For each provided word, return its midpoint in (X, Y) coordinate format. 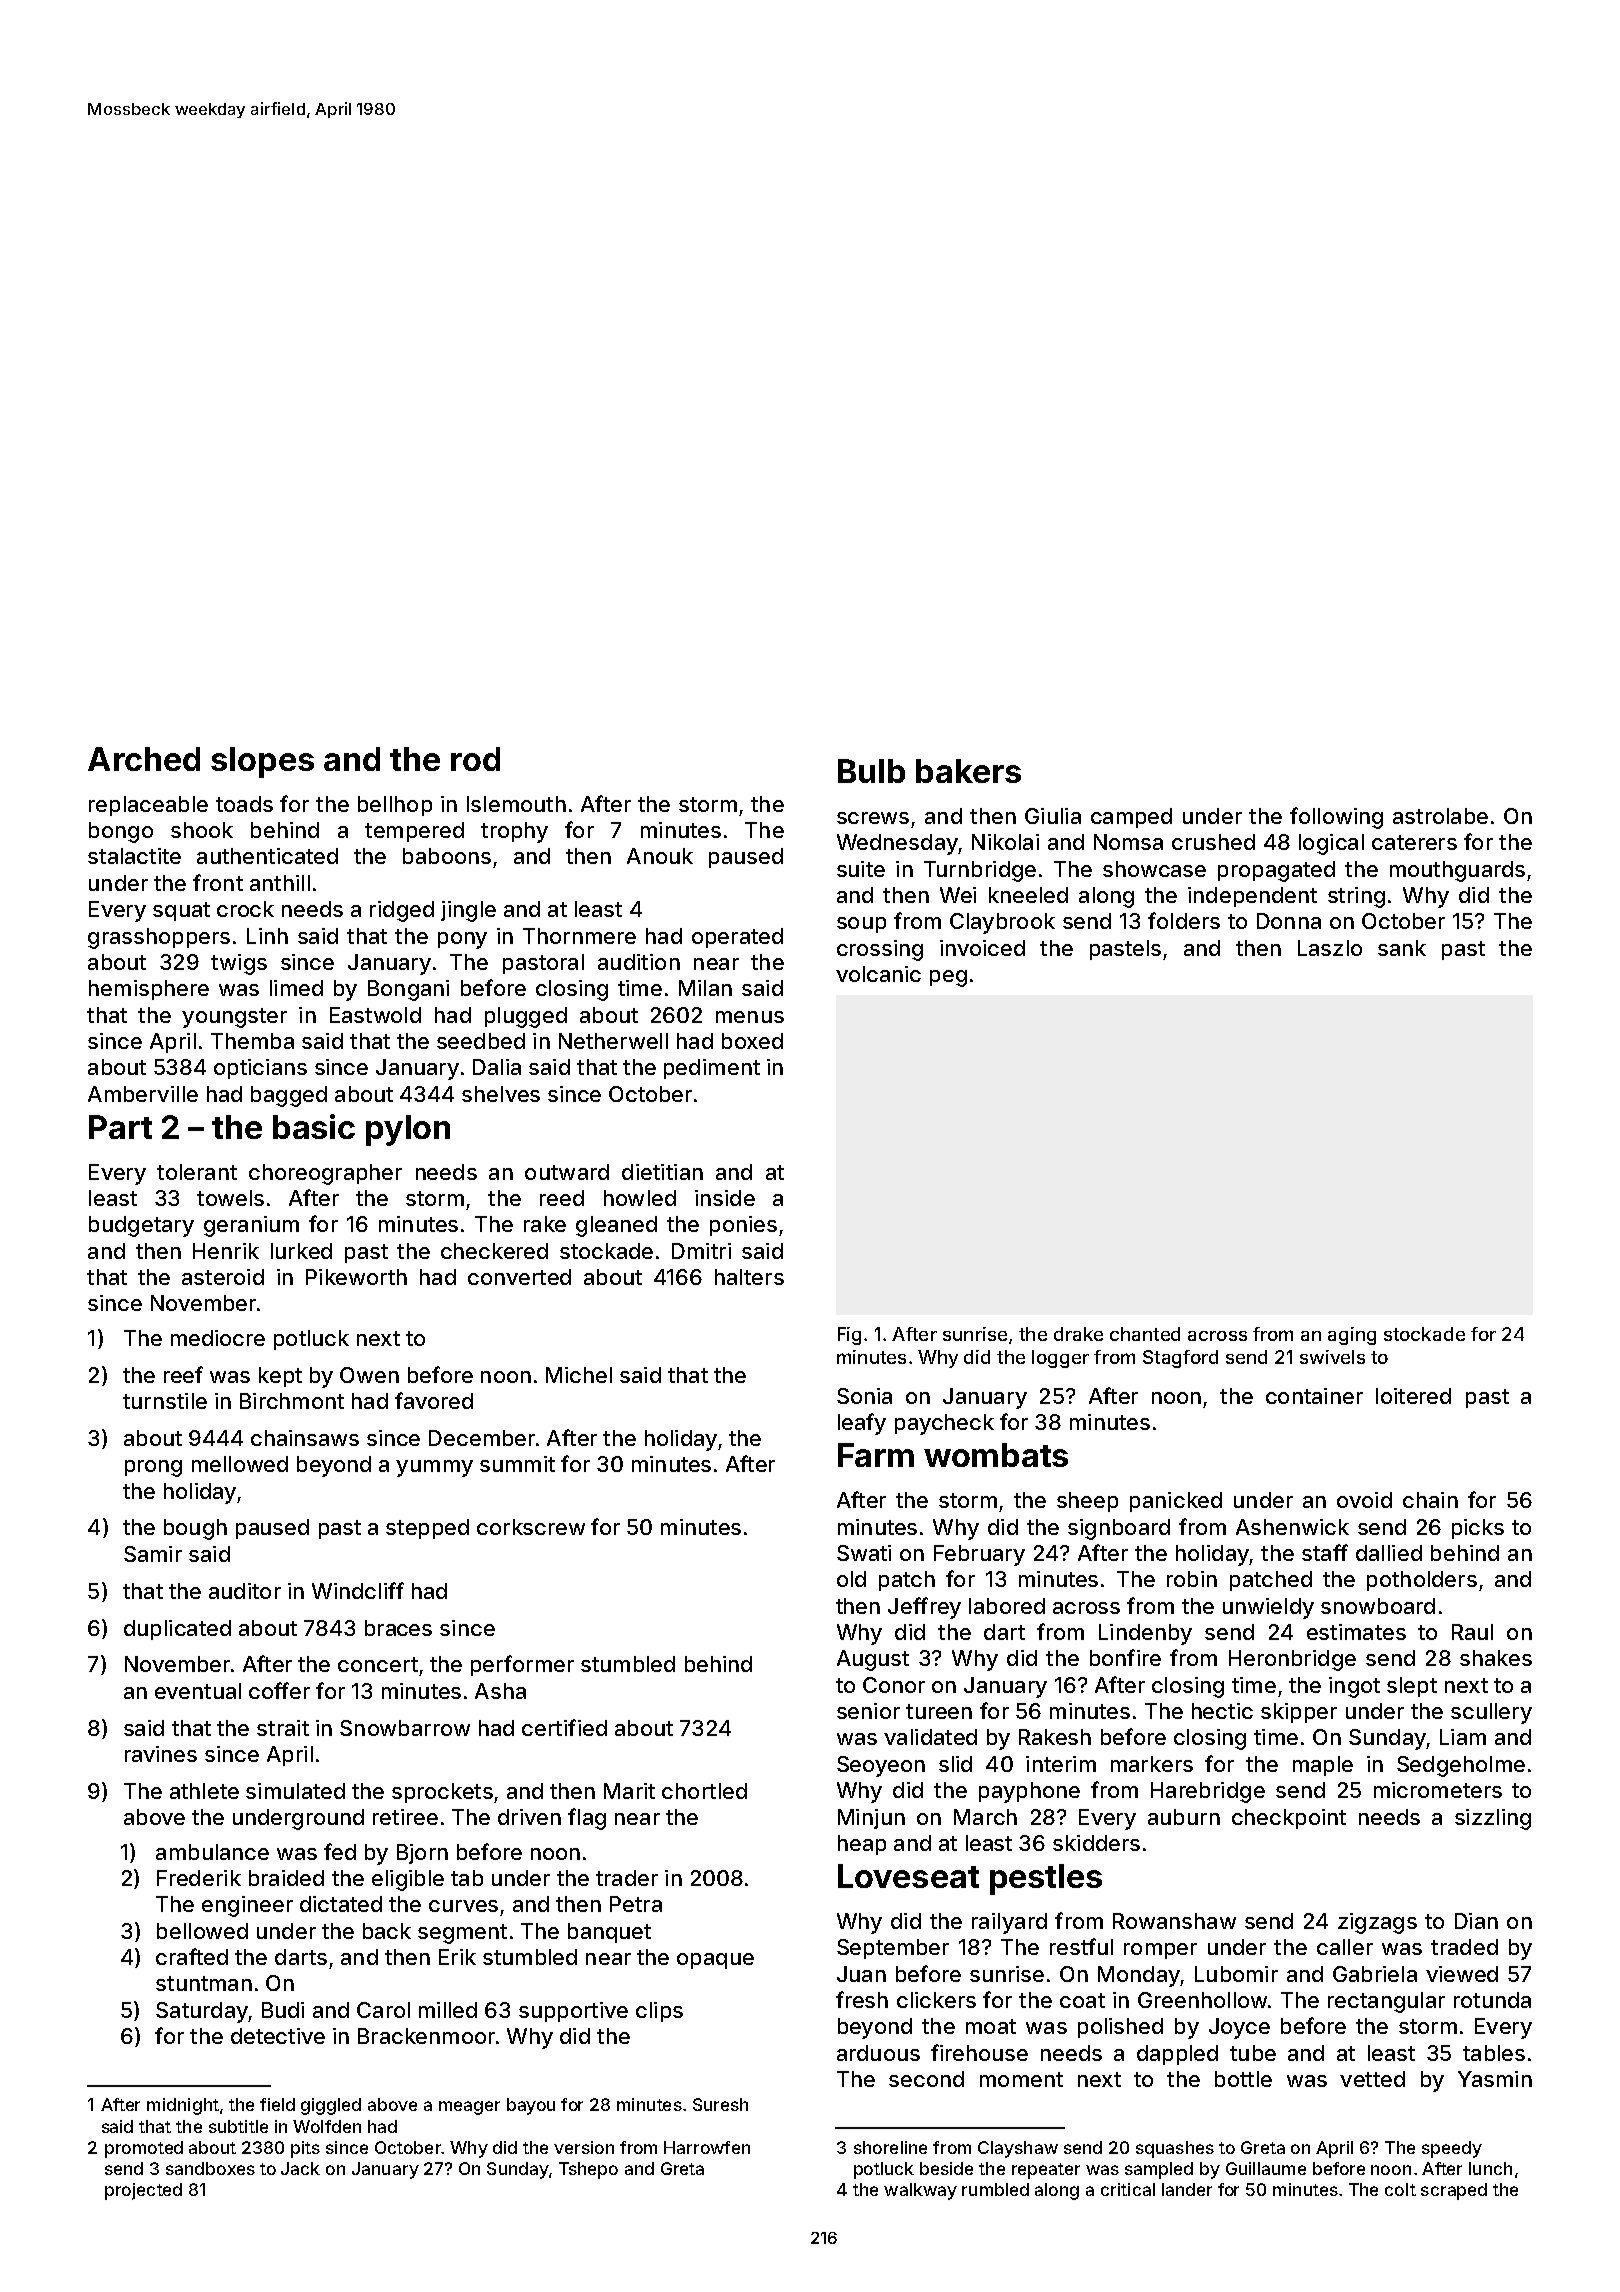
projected (143, 2191)
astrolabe (1440, 816)
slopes (262, 762)
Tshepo (588, 2170)
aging (1352, 1336)
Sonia (864, 1396)
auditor (245, 1591)
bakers (968, 771)
